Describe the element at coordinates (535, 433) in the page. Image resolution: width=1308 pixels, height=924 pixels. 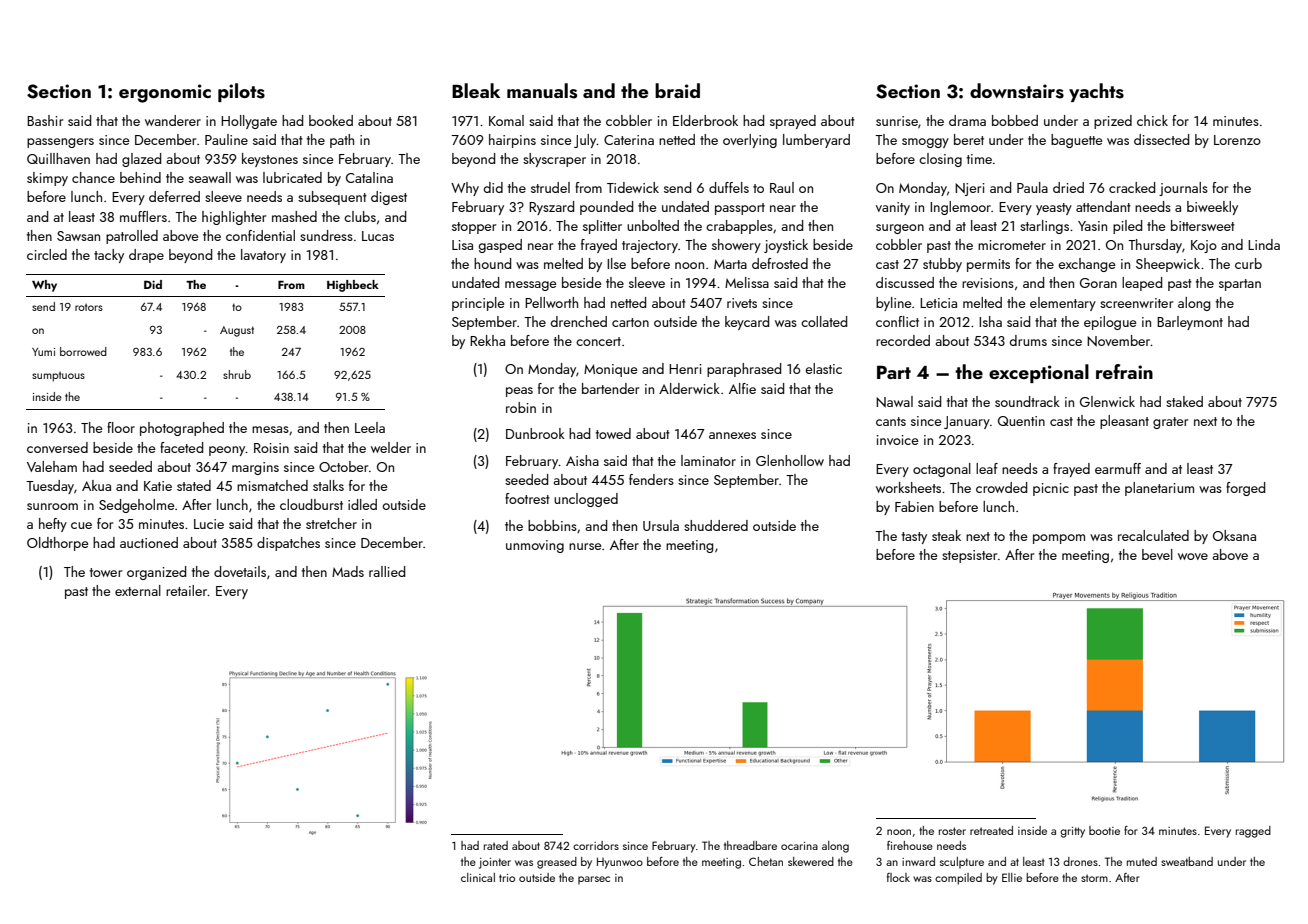
I see `Dunbrook` at that location.
